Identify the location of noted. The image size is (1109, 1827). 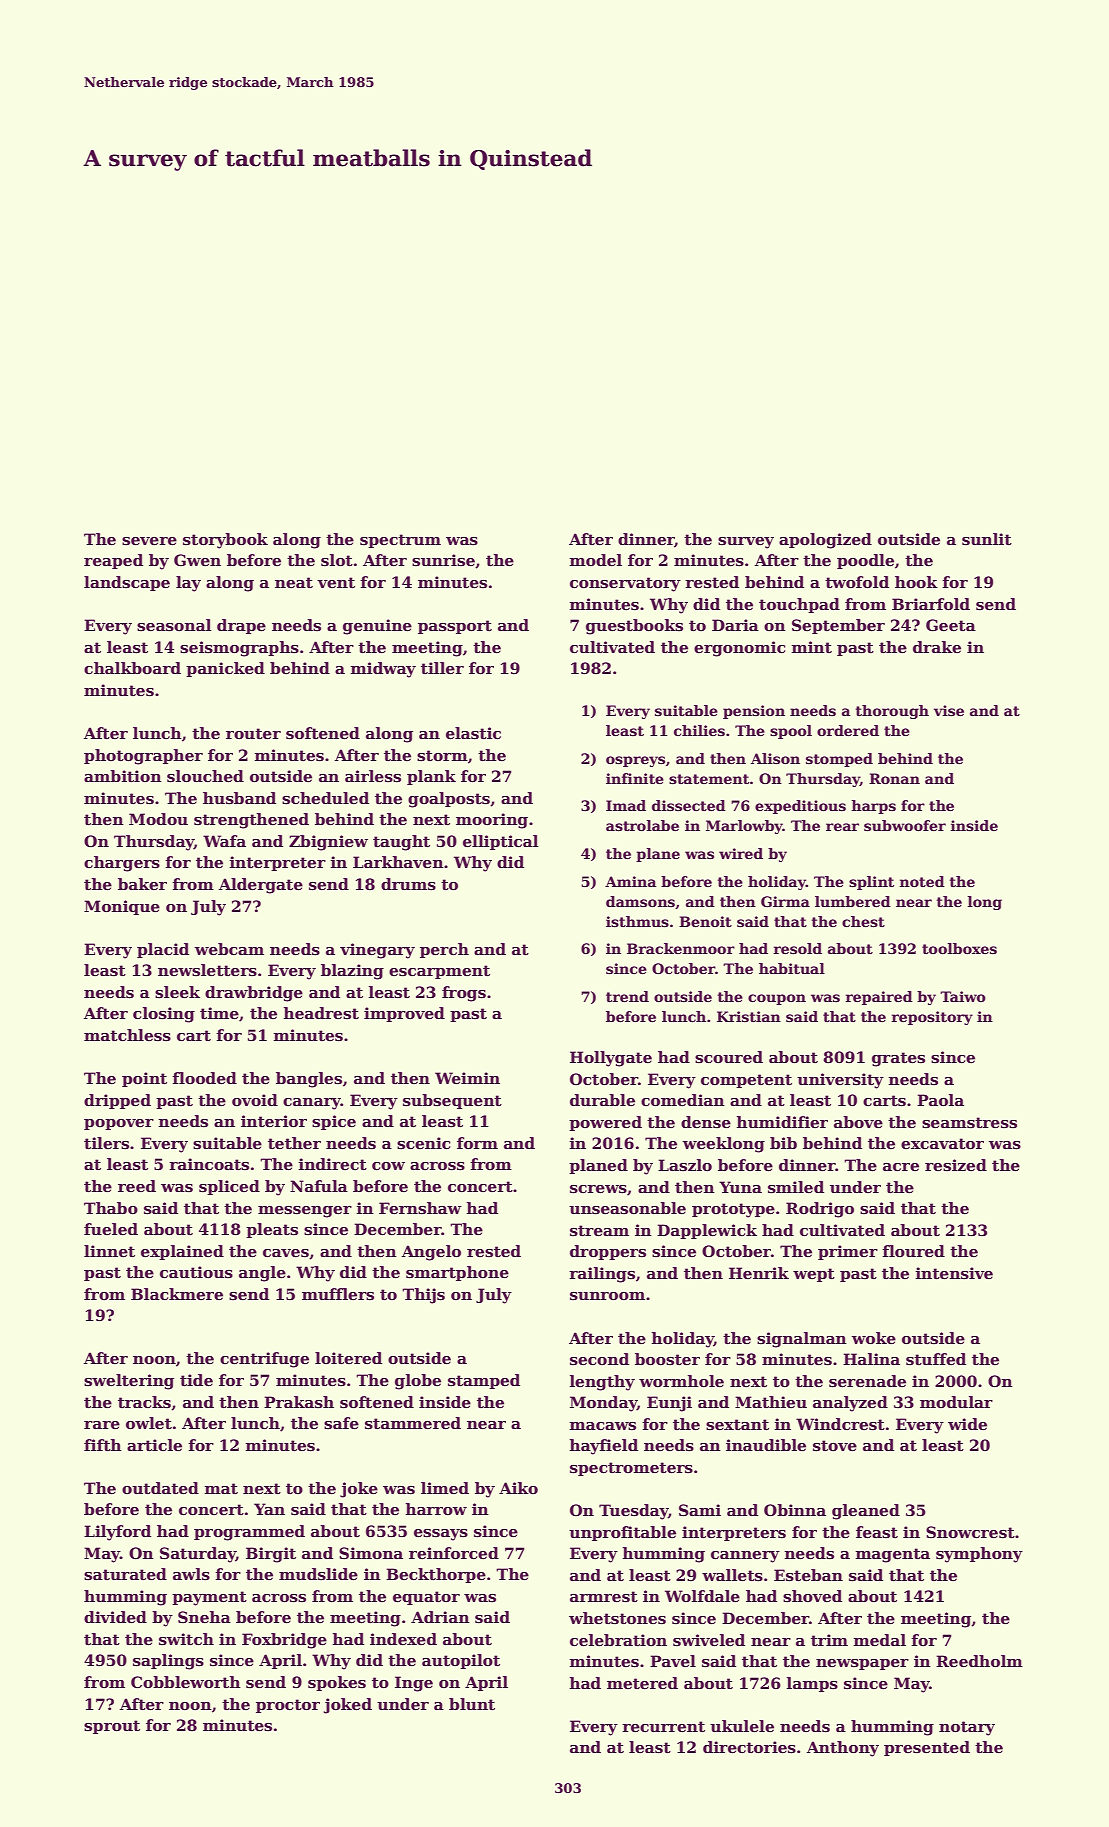
(922, 881).
